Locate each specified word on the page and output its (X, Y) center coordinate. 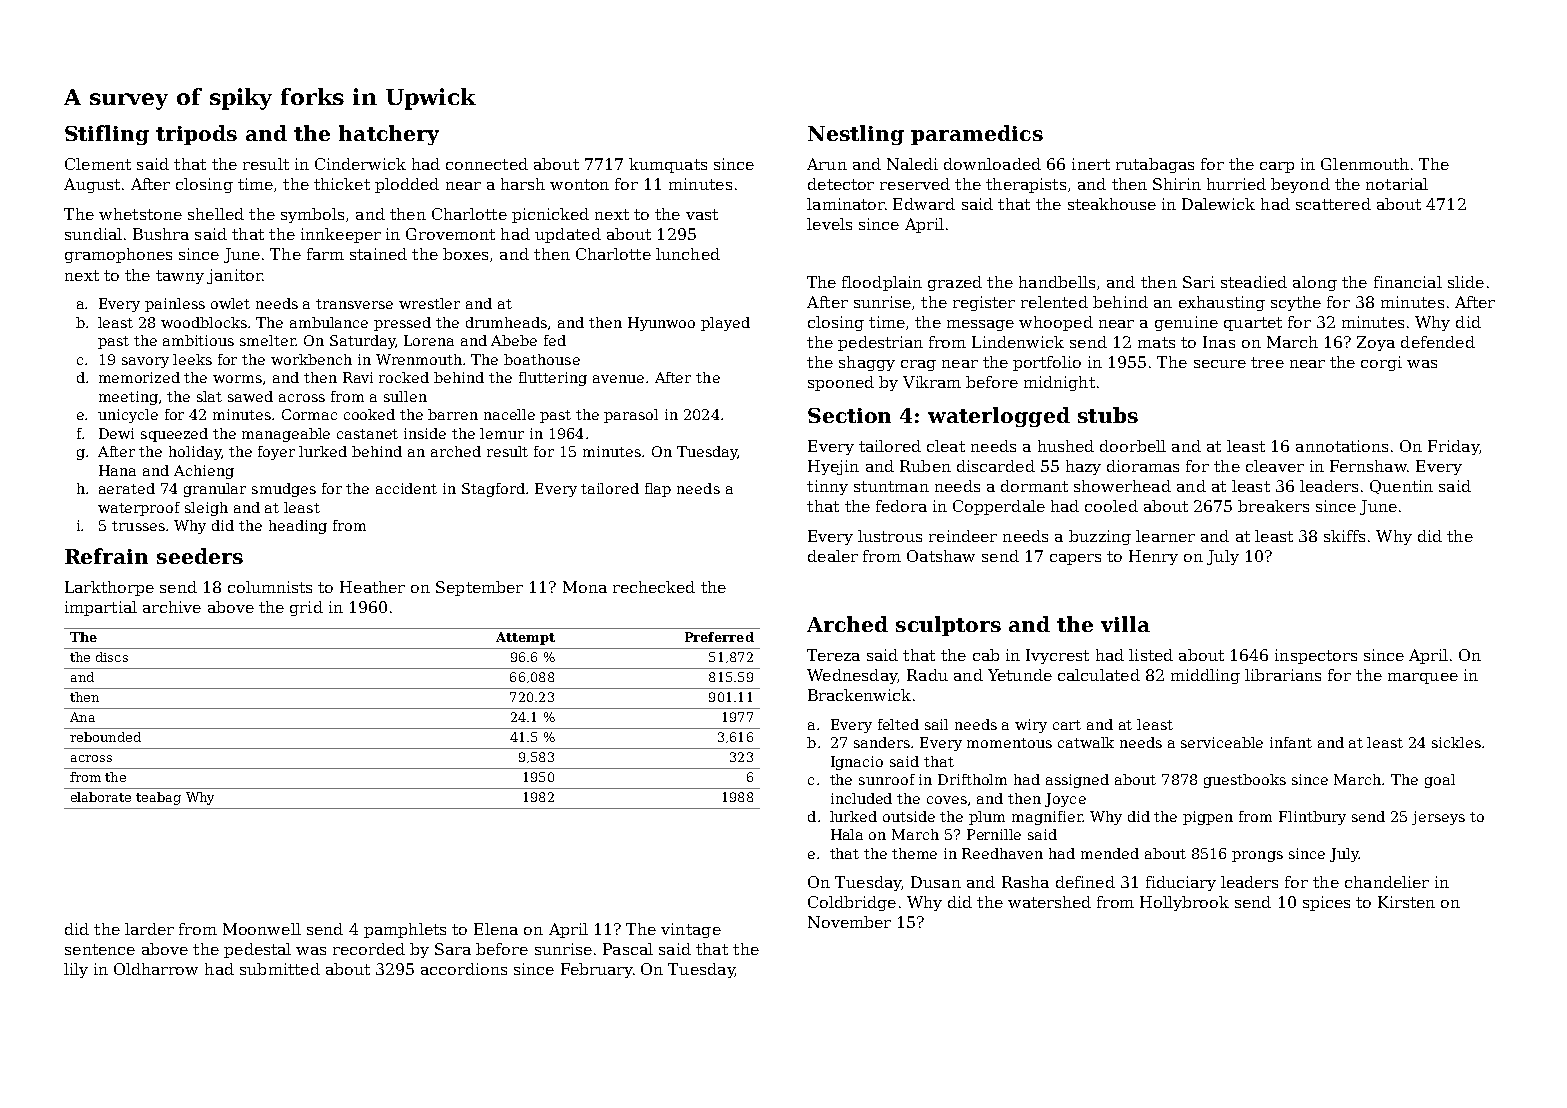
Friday (1453, 447)
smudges (284, 490)
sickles (1456, 742)
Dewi (116, 433)
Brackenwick (859, 695)
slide (1466, 282)
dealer (833, 556)
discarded (996, 466)
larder (149, 929)
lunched (688, 254)
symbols (312, 215)
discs (112, 657)
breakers (1273, 506)
